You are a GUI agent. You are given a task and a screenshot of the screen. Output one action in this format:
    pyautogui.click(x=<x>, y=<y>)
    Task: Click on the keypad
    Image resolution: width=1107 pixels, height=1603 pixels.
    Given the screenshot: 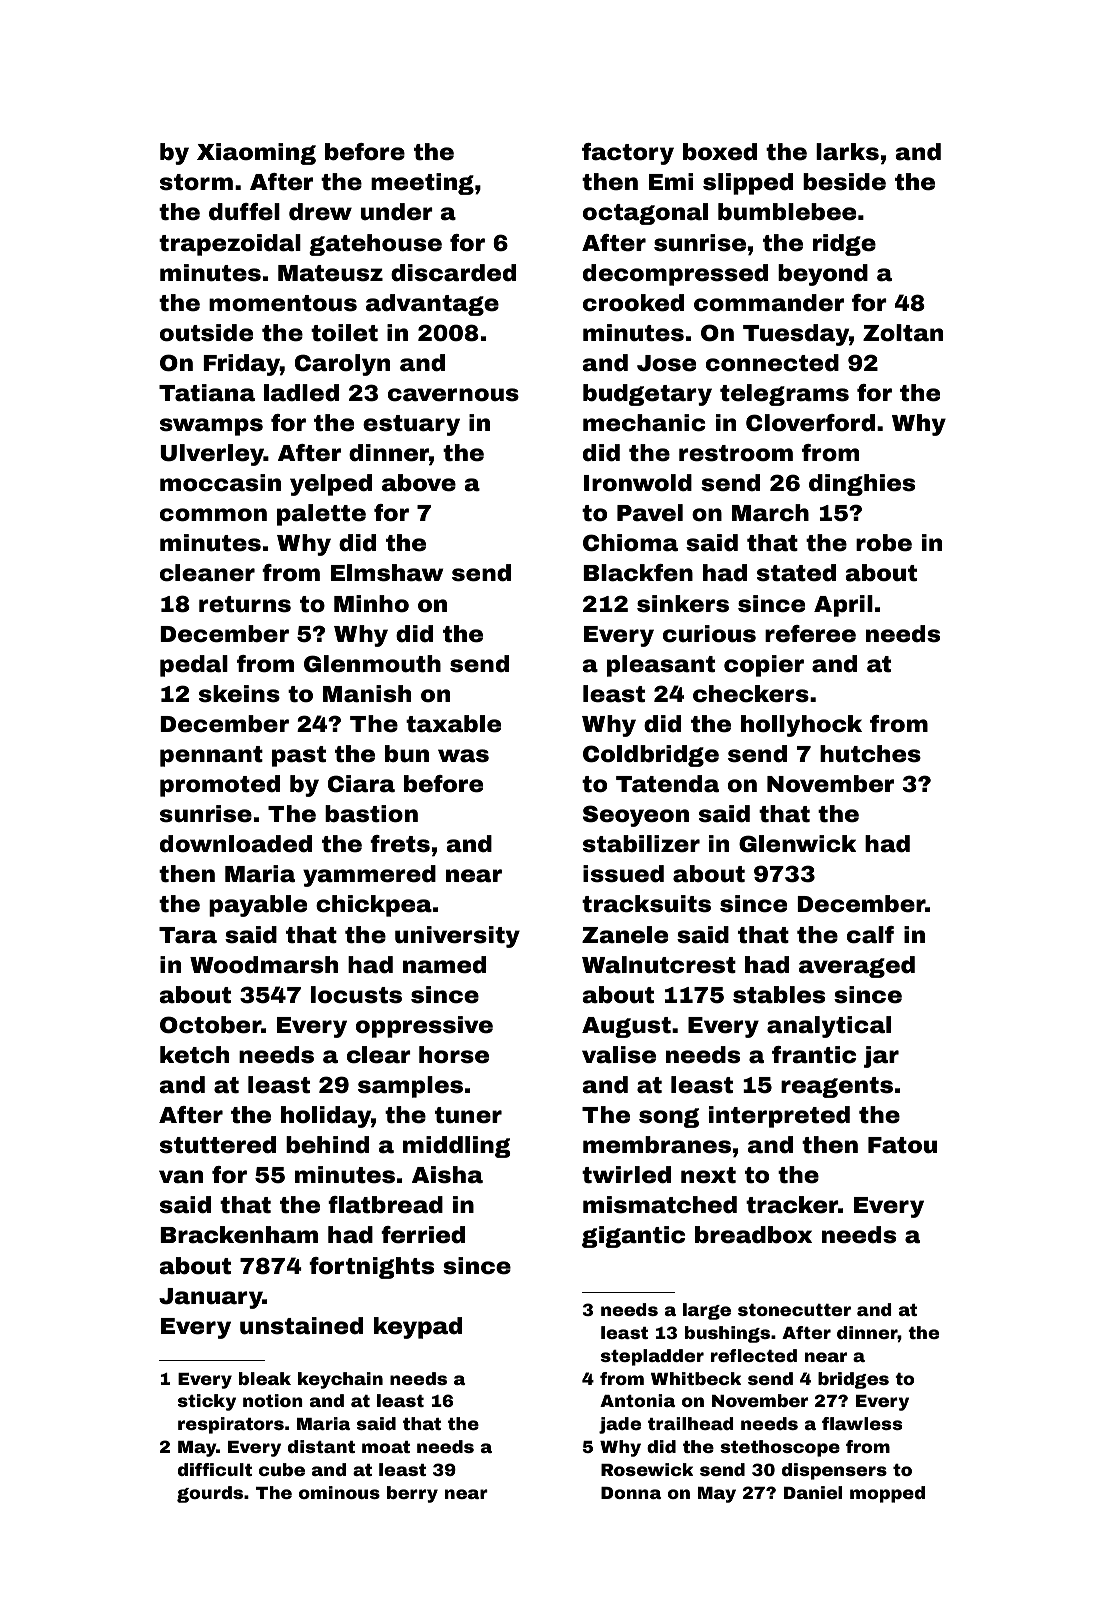 What is the action you would take?
    pyautogui.click(x=418, y=1328)
